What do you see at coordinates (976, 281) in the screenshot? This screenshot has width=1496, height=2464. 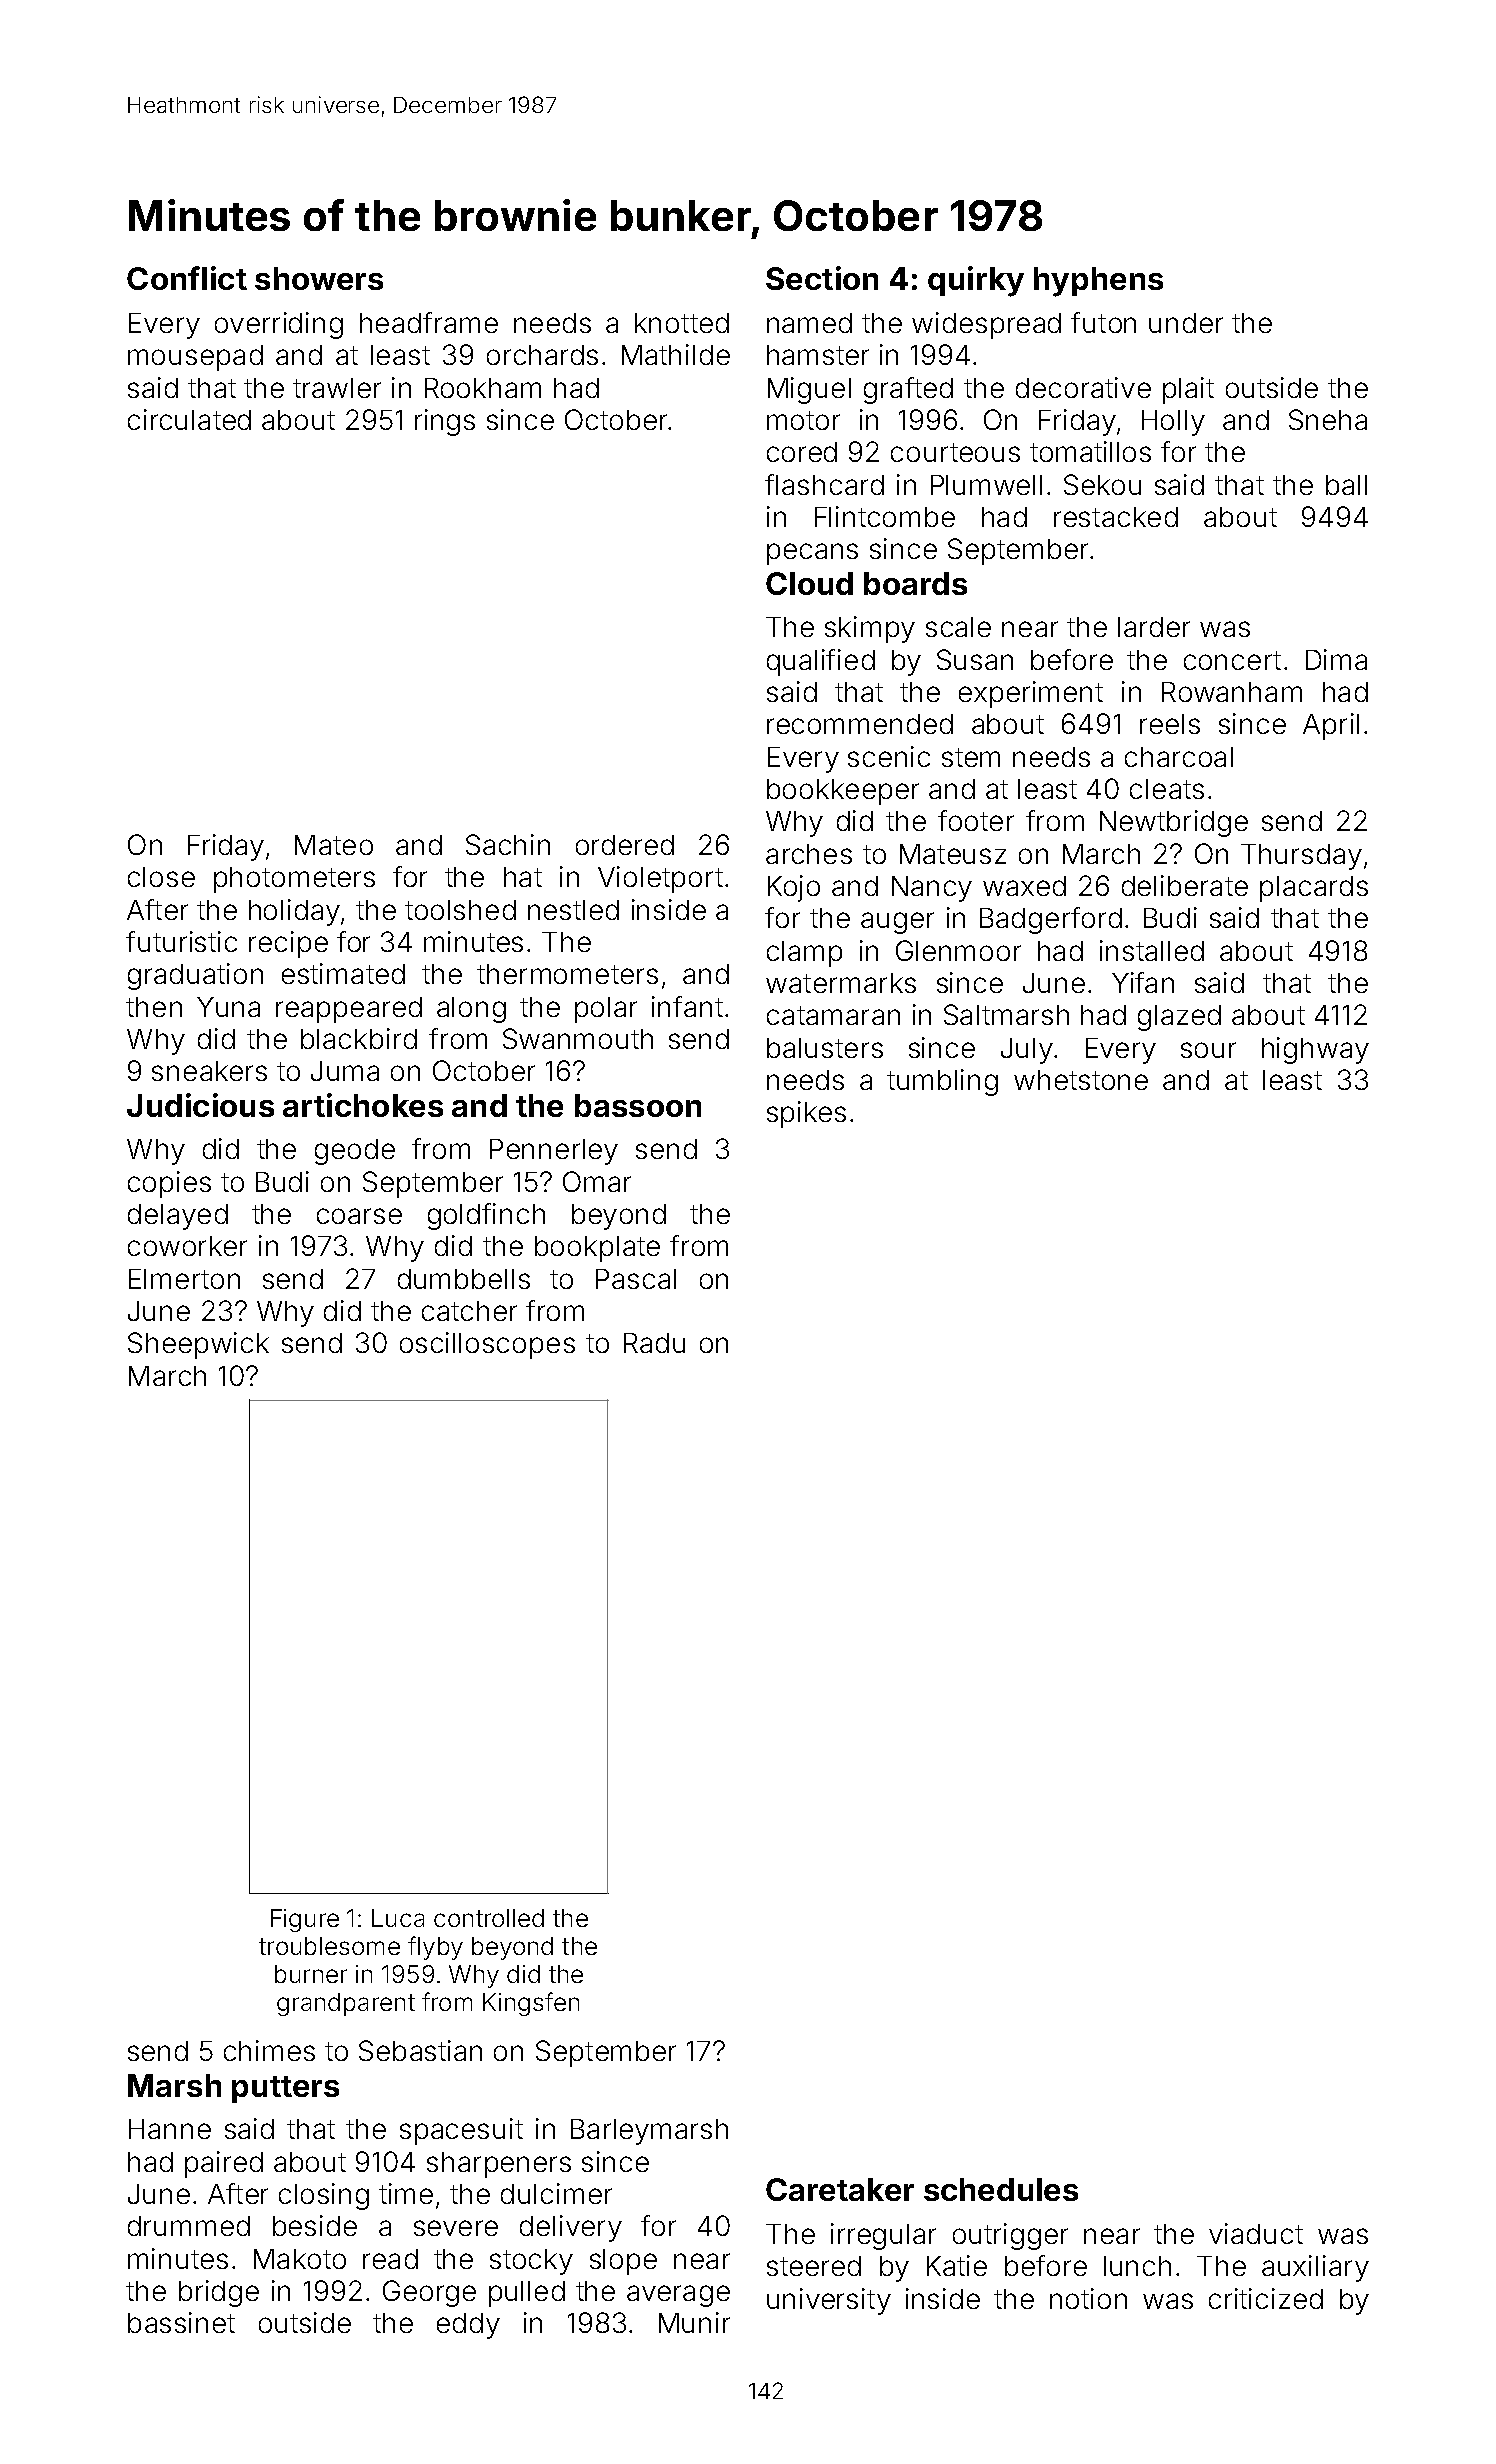 I see `quirky` at bounding box center [976, 281].
